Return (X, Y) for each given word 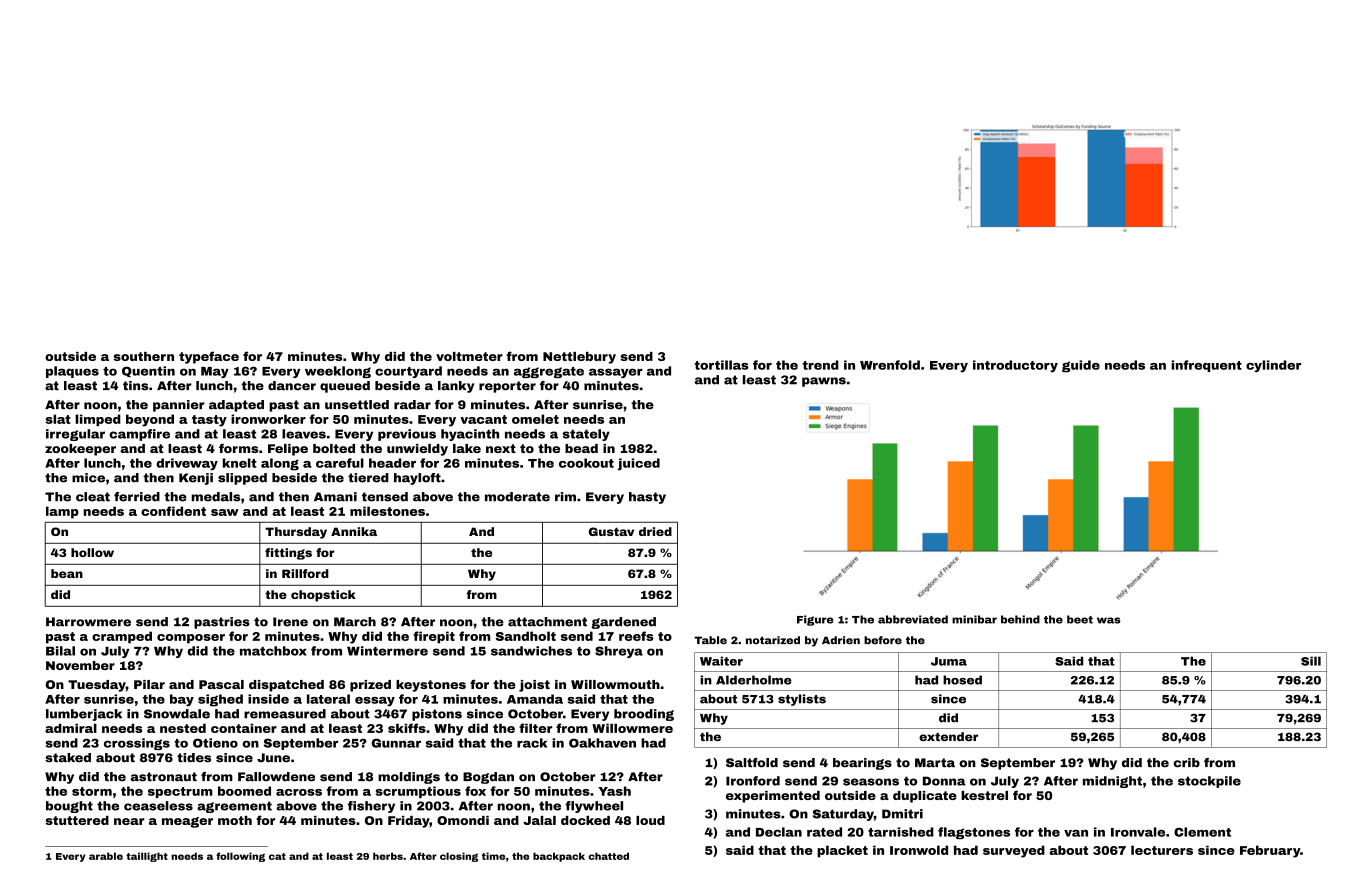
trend (821, 365)
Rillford (305, 573)
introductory (1015, 366)
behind (1020, 619)
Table (710, 640)
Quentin (148, 371)
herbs (388, 856)
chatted (609, 856)
